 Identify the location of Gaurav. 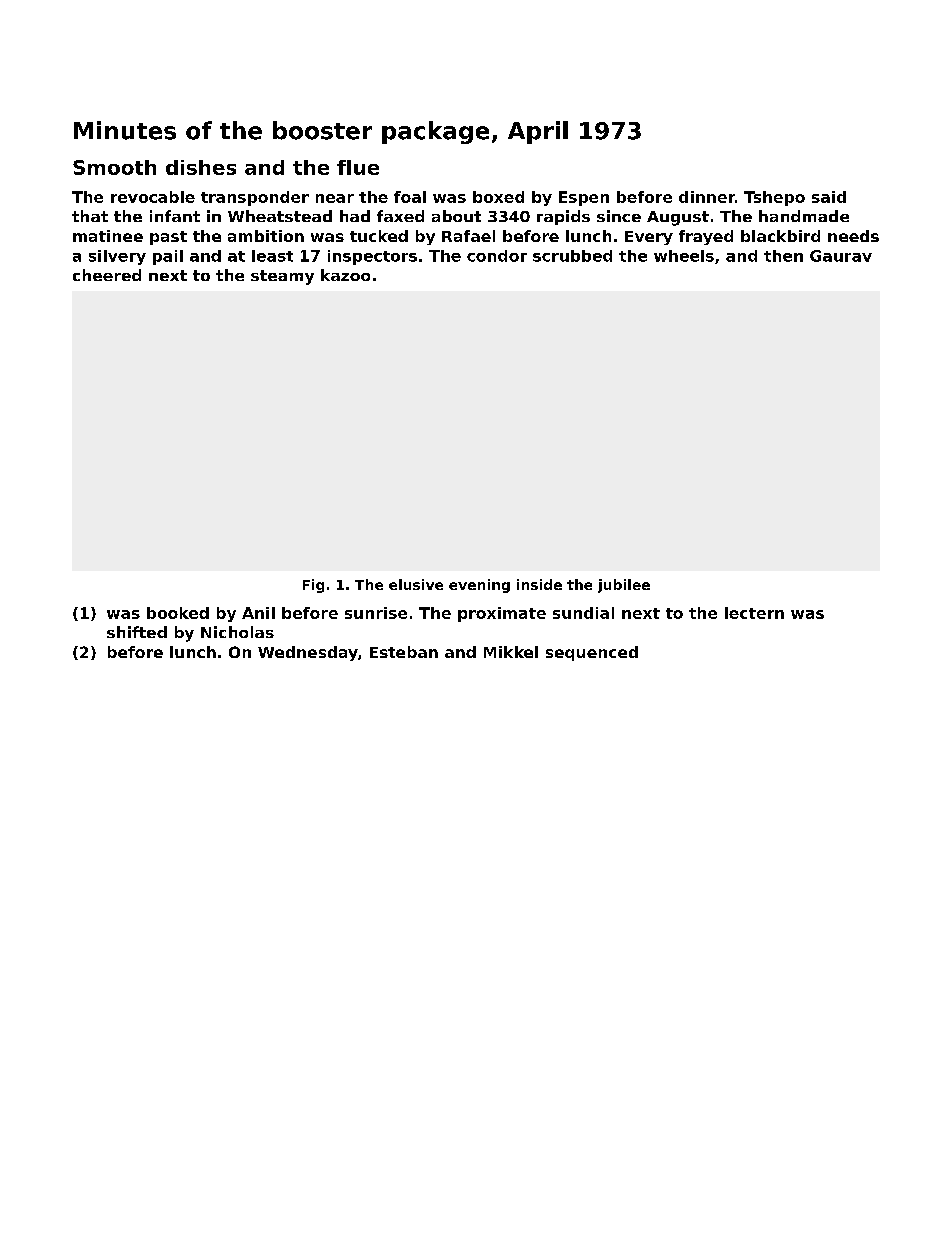
(841, 256).
